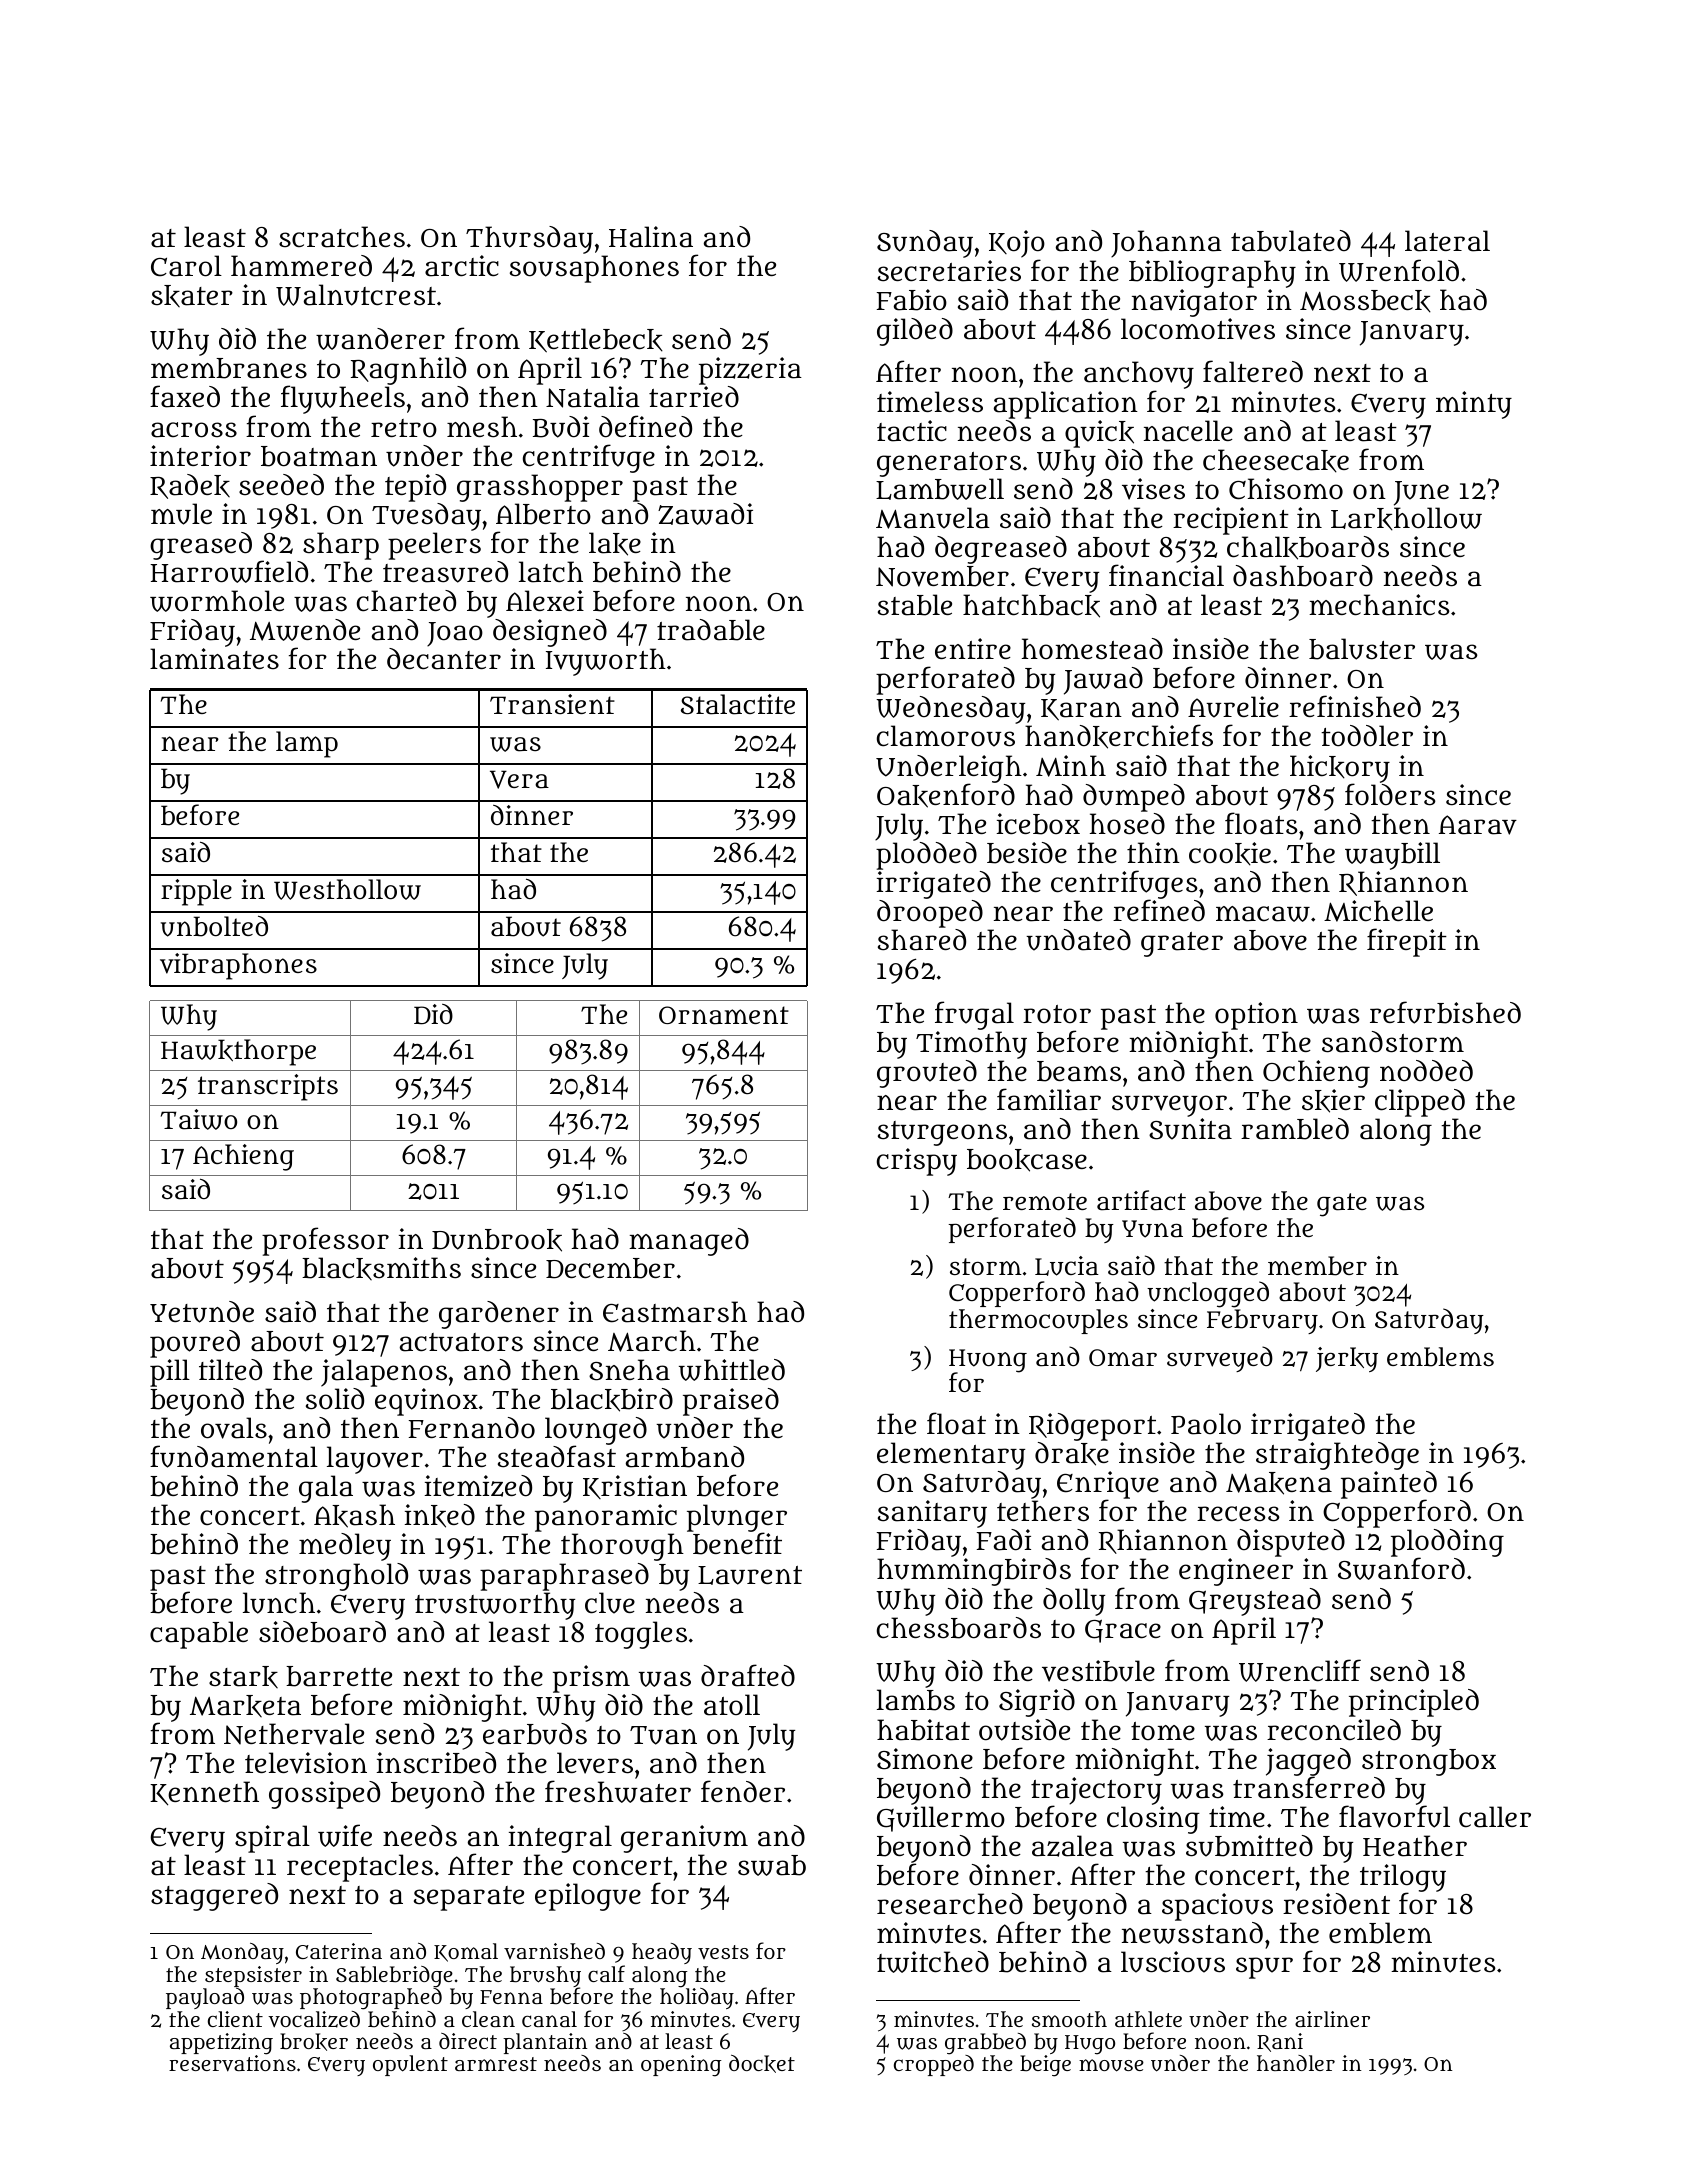  Describe the element at coordinates (1317, 1266) in the screenshot. I see `member` at that location.
